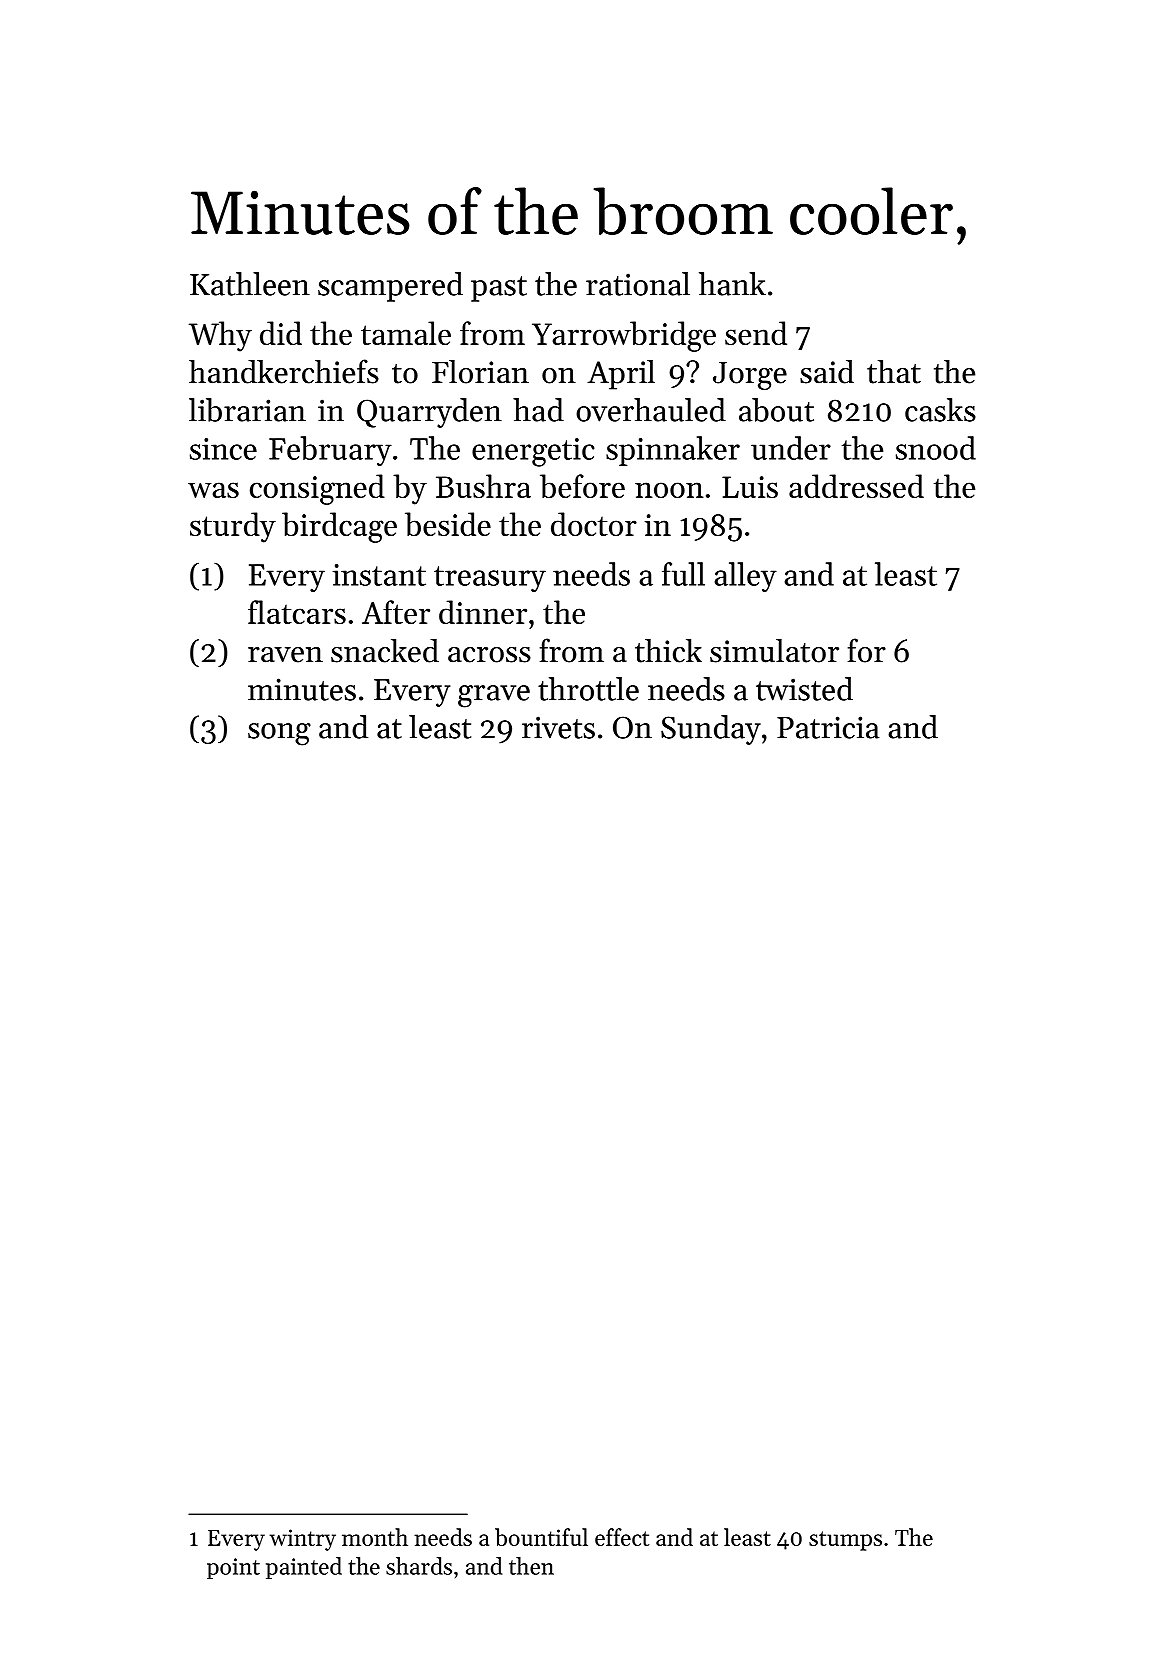 This document has width=1165, height=1654. What do you see at coordinates (711, 730) in the document?
I see `Sunday` at bounding box center [711, 730].
